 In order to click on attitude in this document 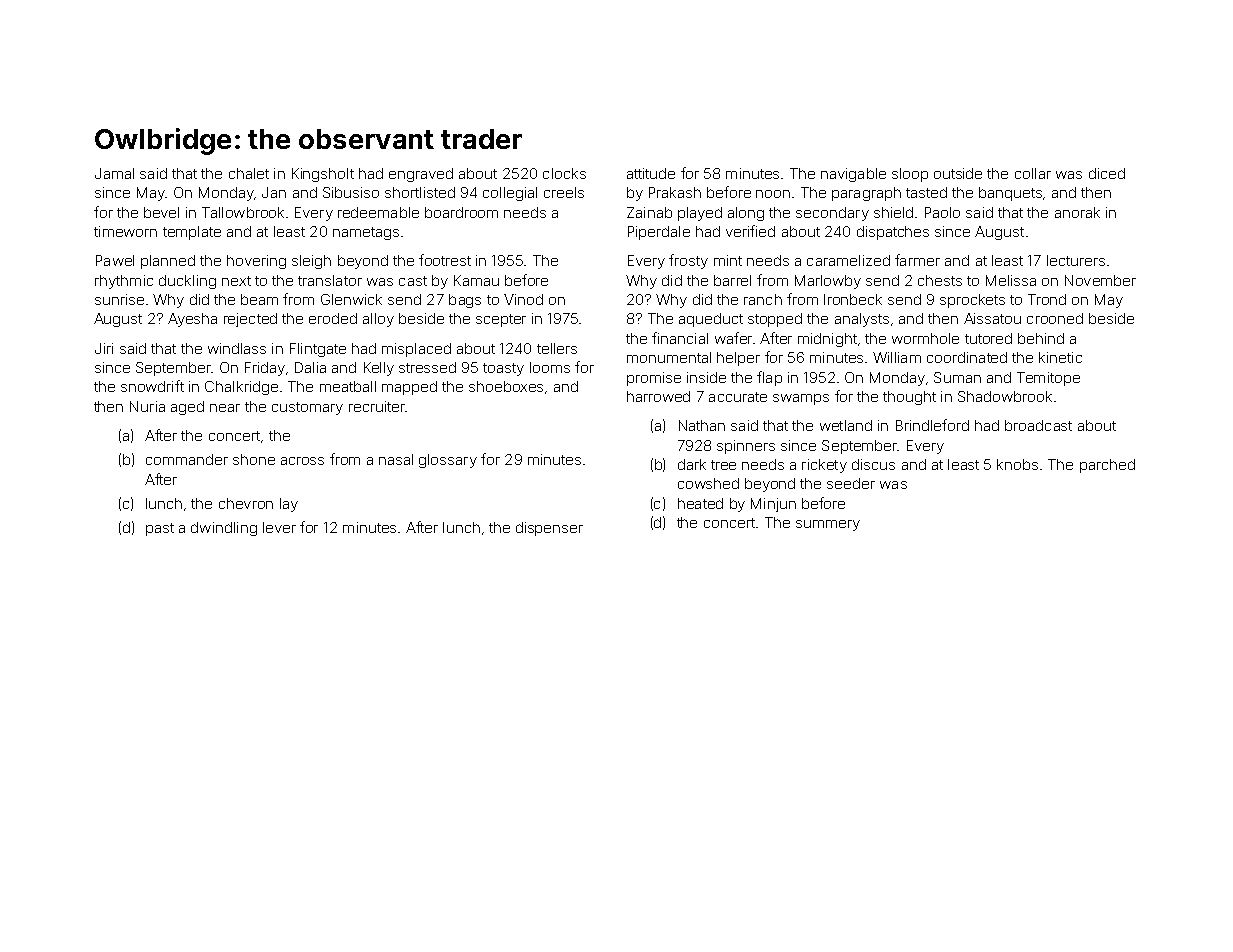, I will do `click(651, 173)`.
